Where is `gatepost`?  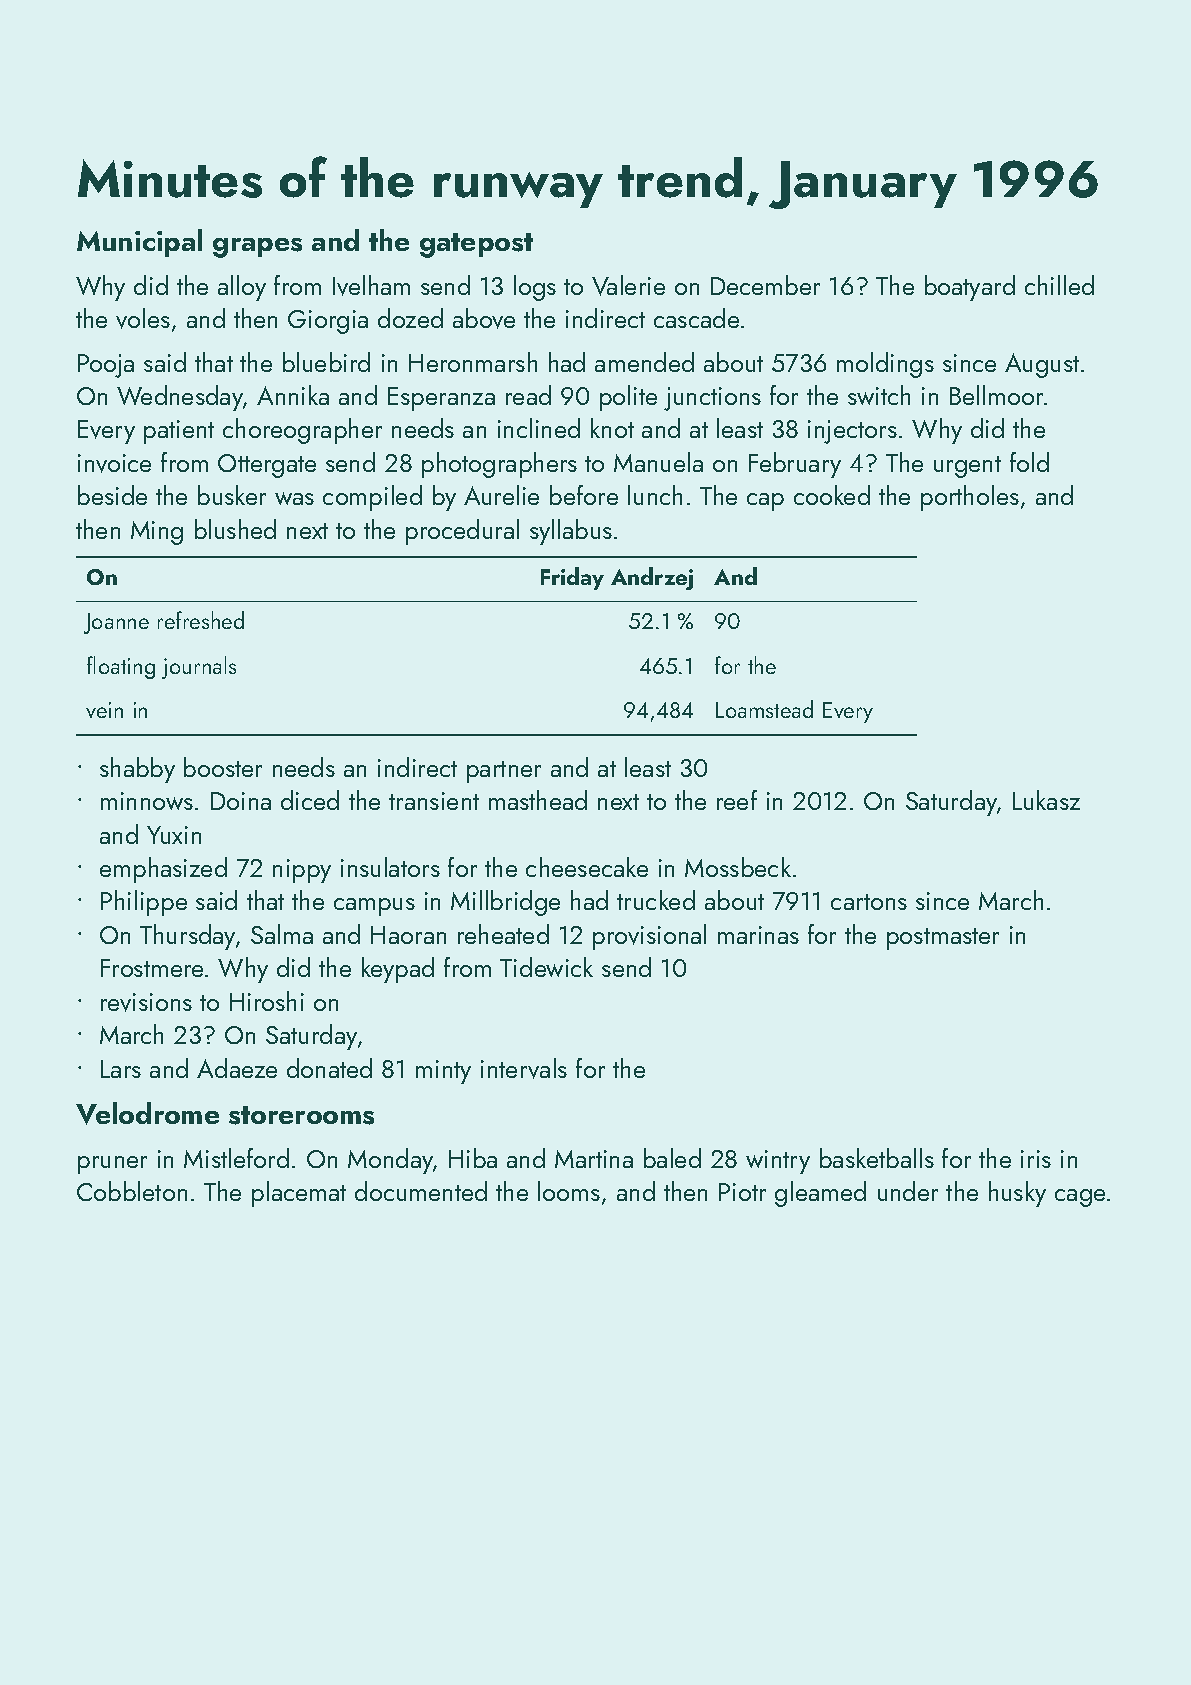 gatepost is located at coordinates (476, 245).
